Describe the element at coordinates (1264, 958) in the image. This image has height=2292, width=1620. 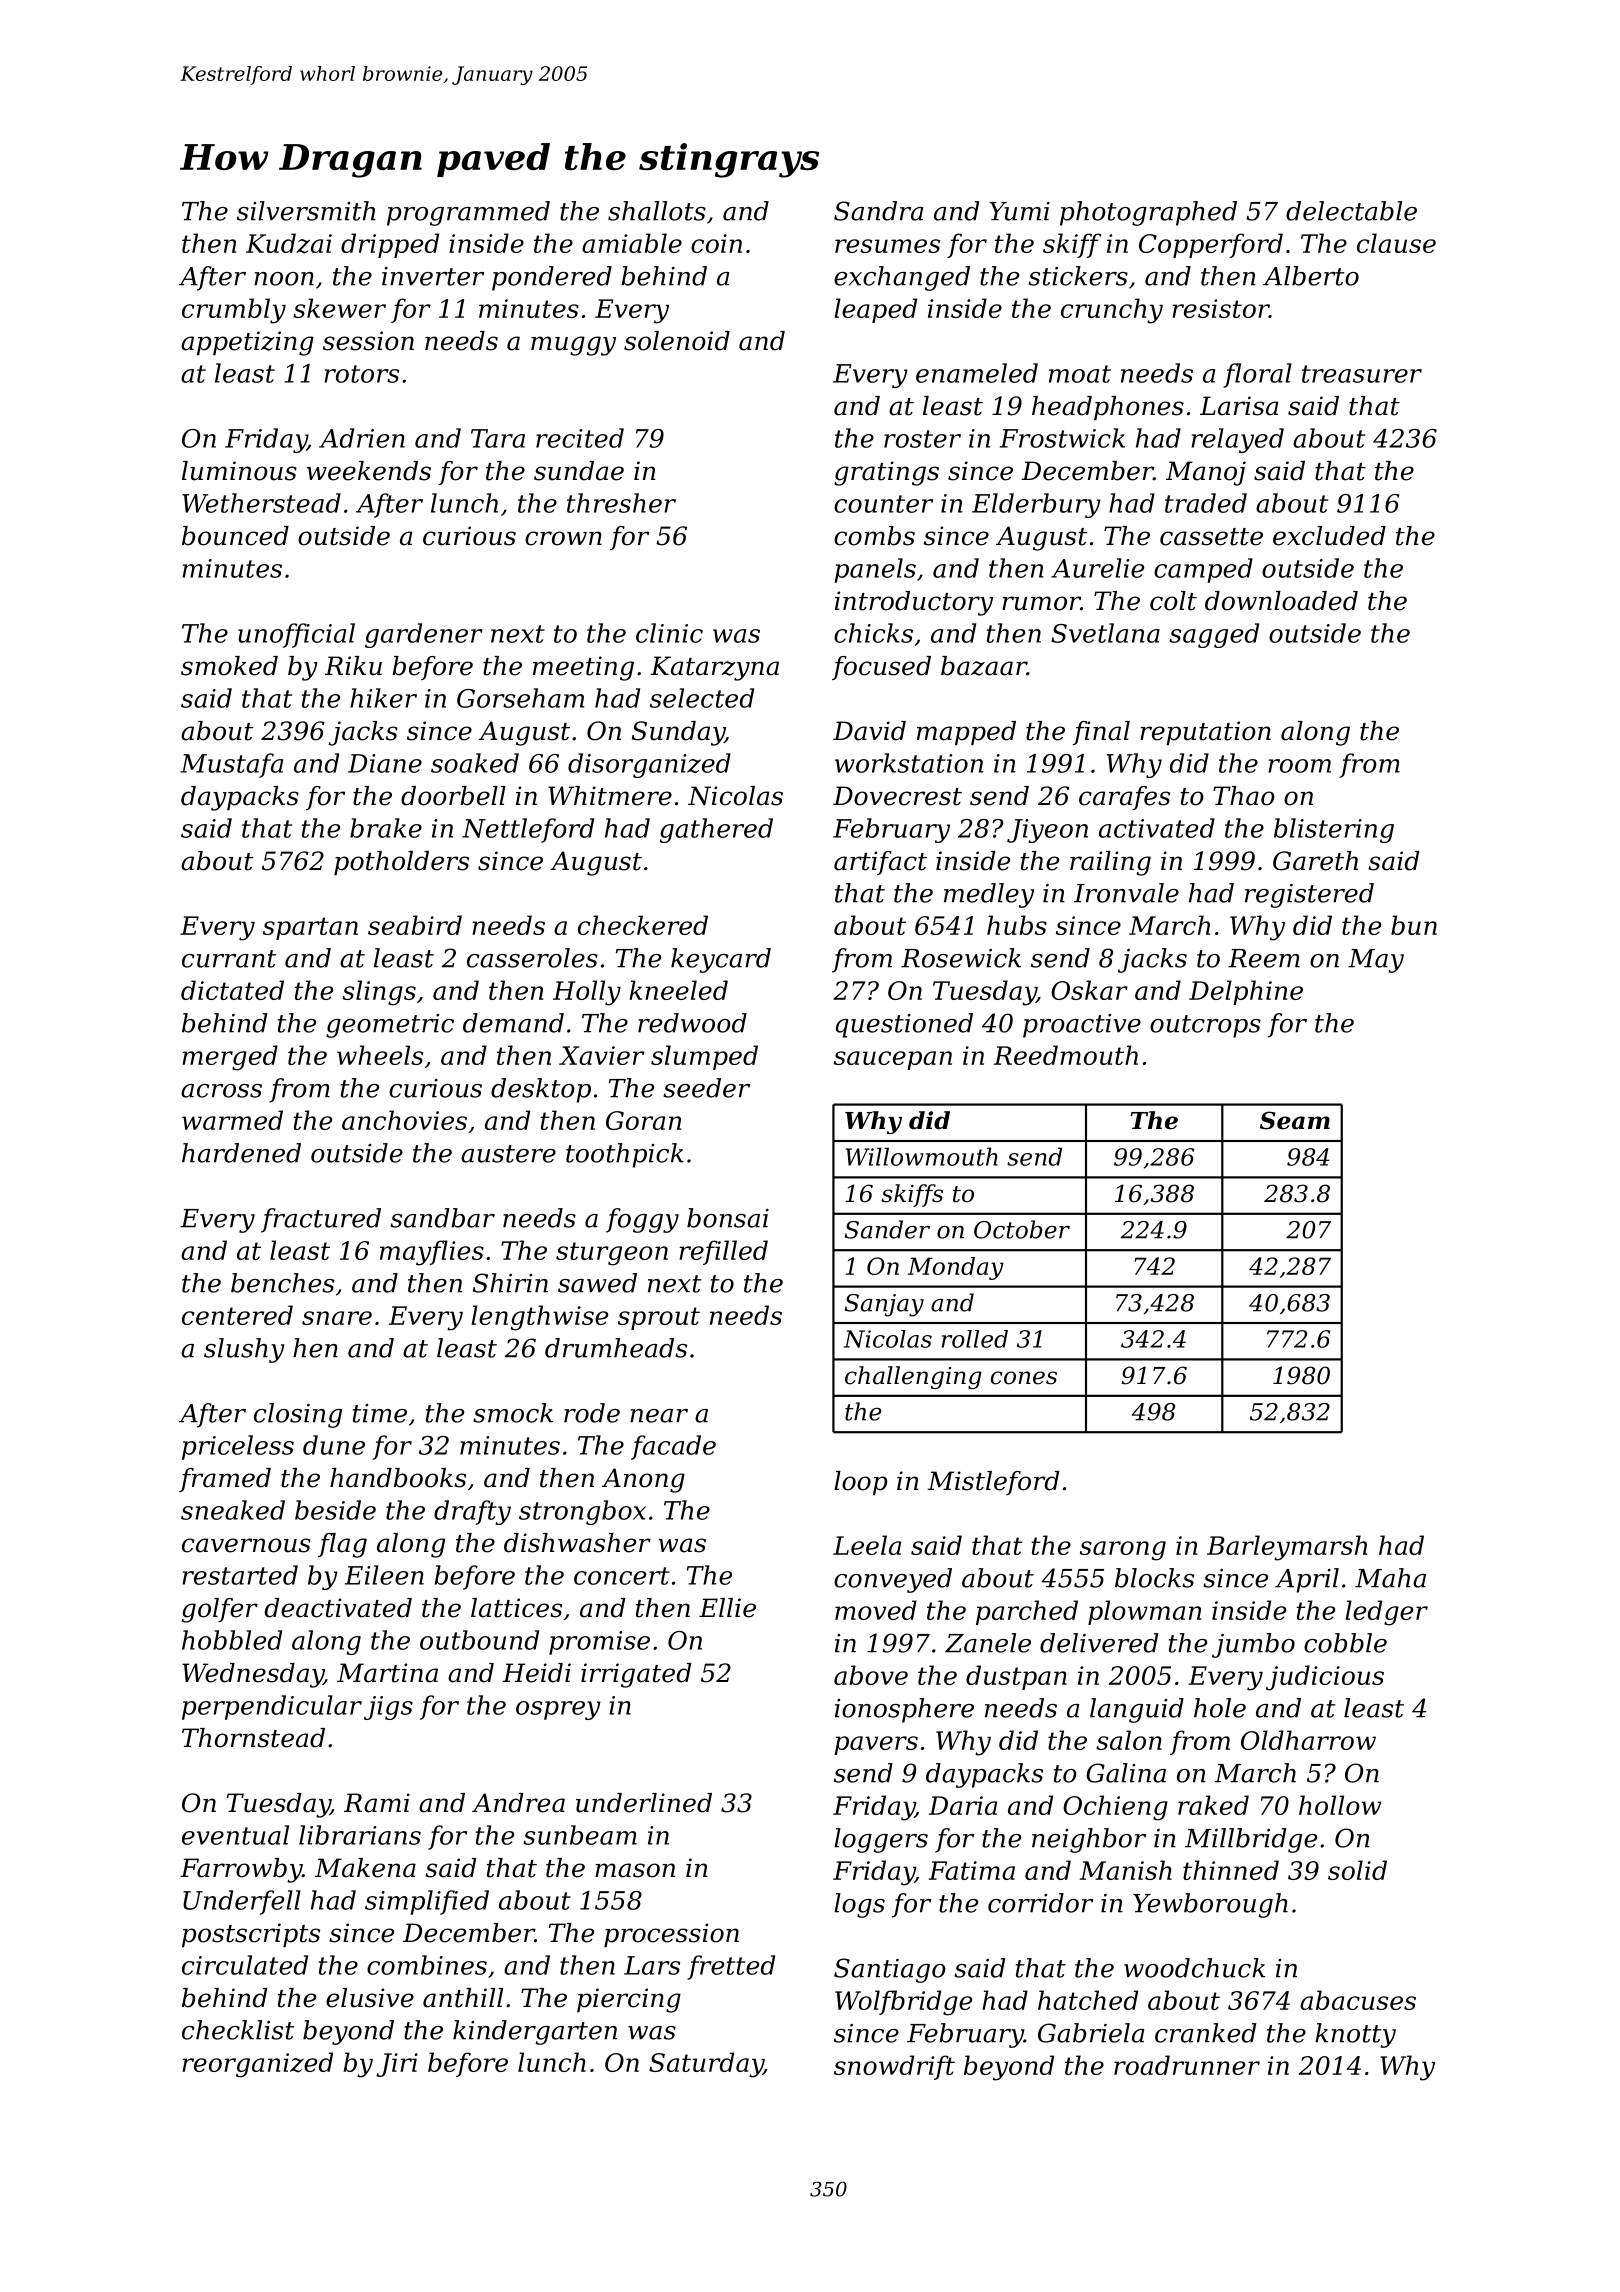
I see `Reem` at that location.
